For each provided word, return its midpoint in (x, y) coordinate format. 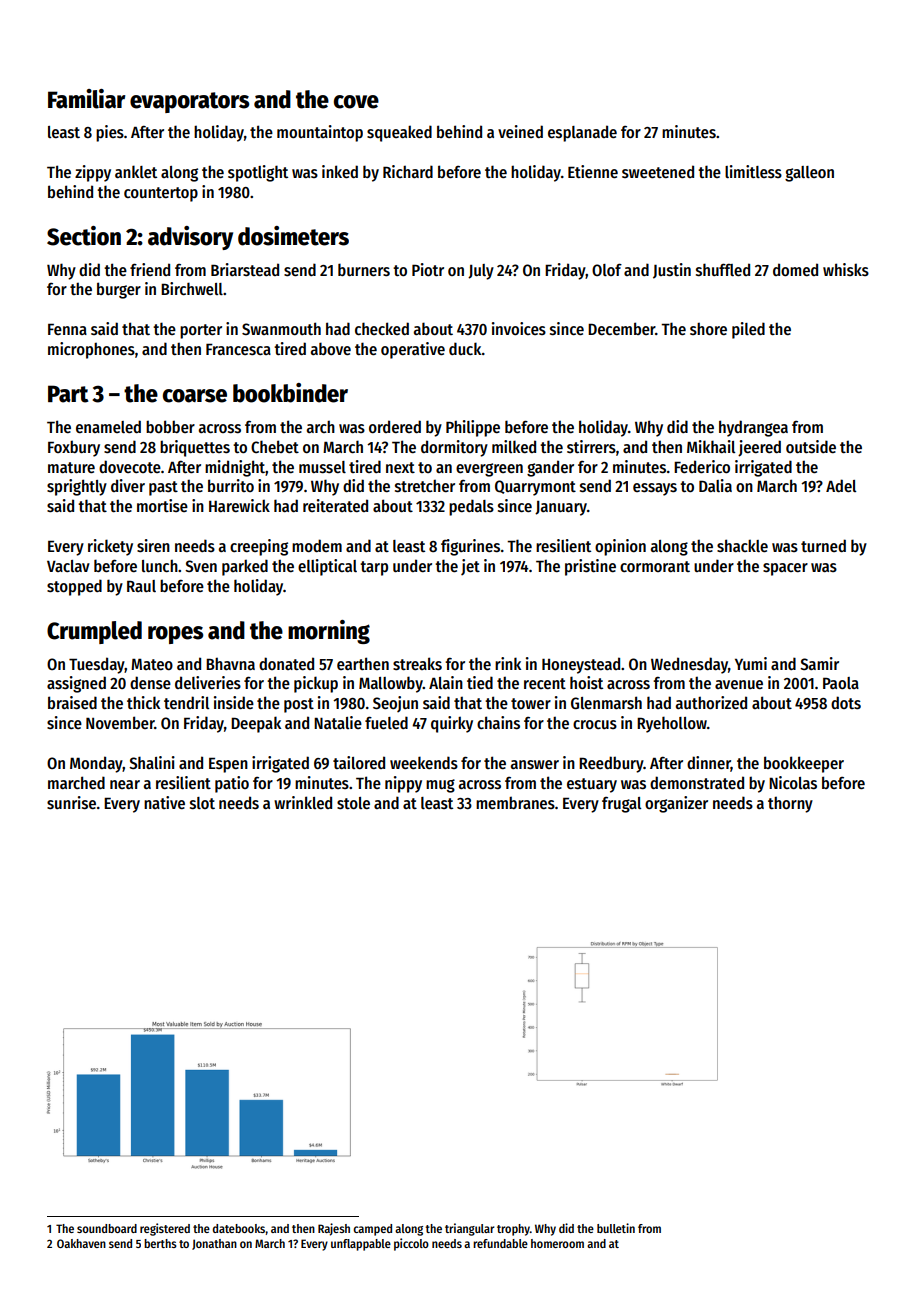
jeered (759, 448)
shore (708, 329)
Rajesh (334, 1229)
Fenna (67, 329)
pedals (471, 507)
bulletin (616, 1228)
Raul (141, 586)
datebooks (239, 1228)
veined (520, 131)
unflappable (361, 1245)
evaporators (190, 102)
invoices (519, 328)
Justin (672, 271)
